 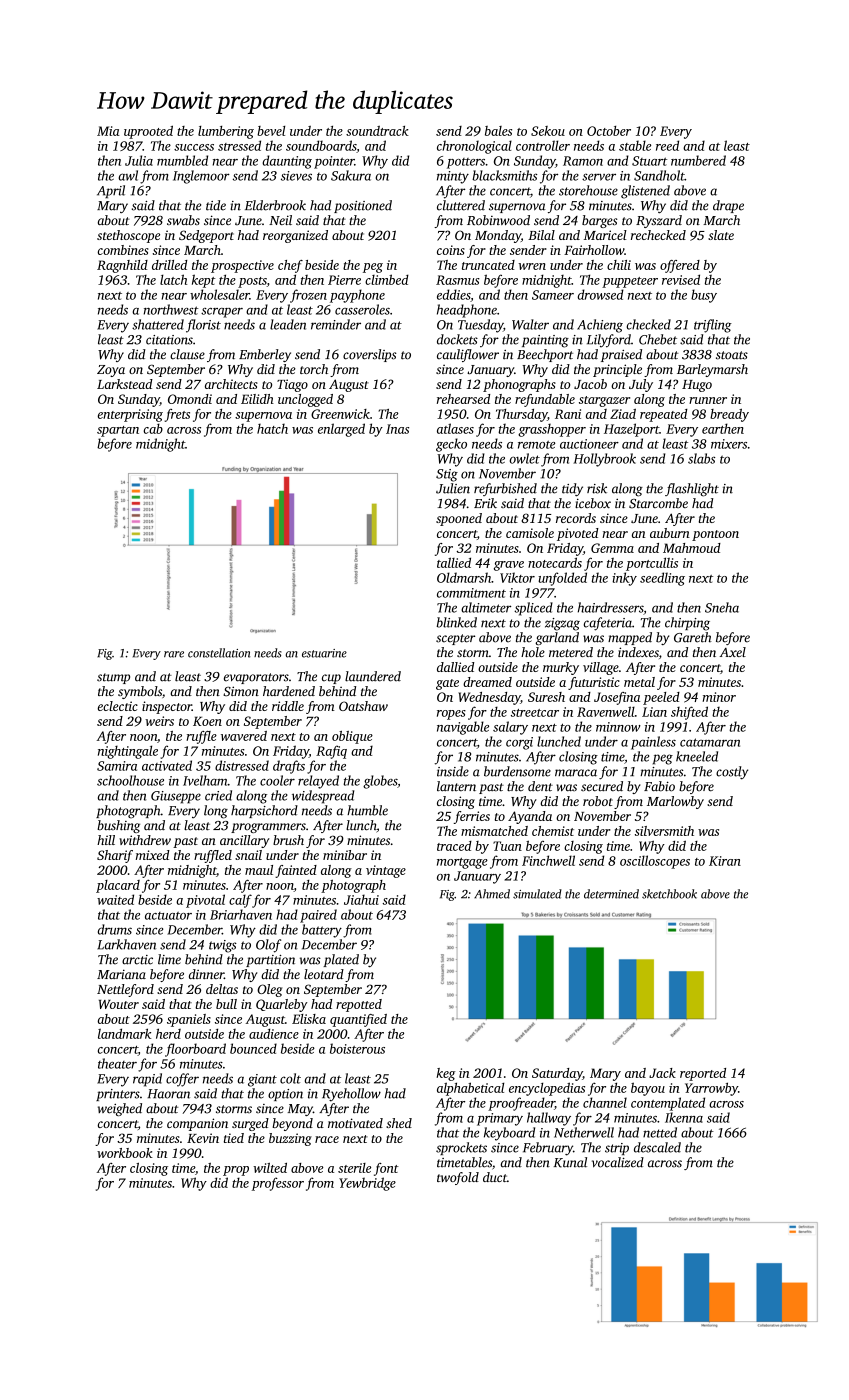 What do you see at coordinates (125, 1153) in the screenshot?
I see `workbook` at bounding box center [125, 1153].
